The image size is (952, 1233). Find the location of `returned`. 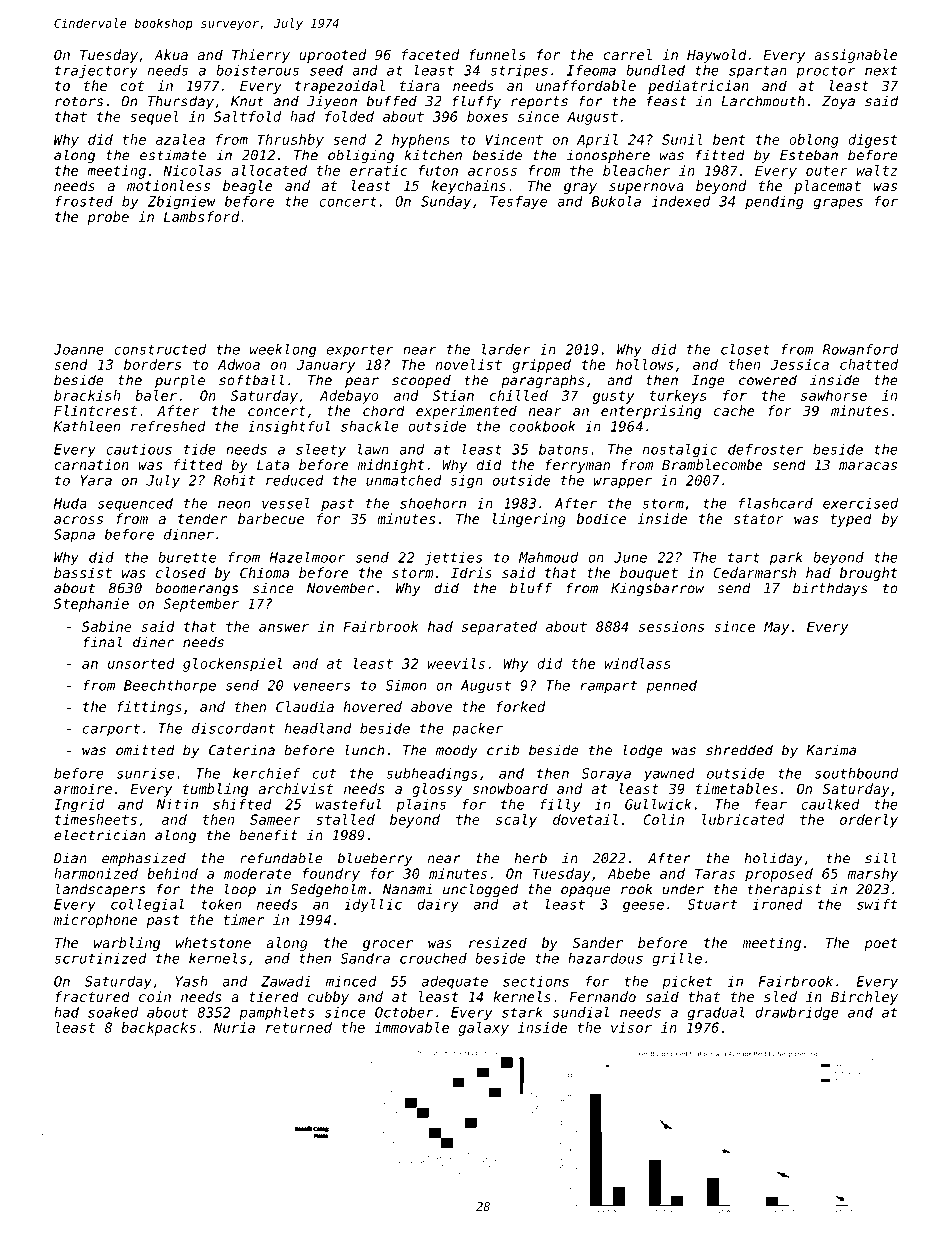

returned is located at coordinates (299, 1027).
